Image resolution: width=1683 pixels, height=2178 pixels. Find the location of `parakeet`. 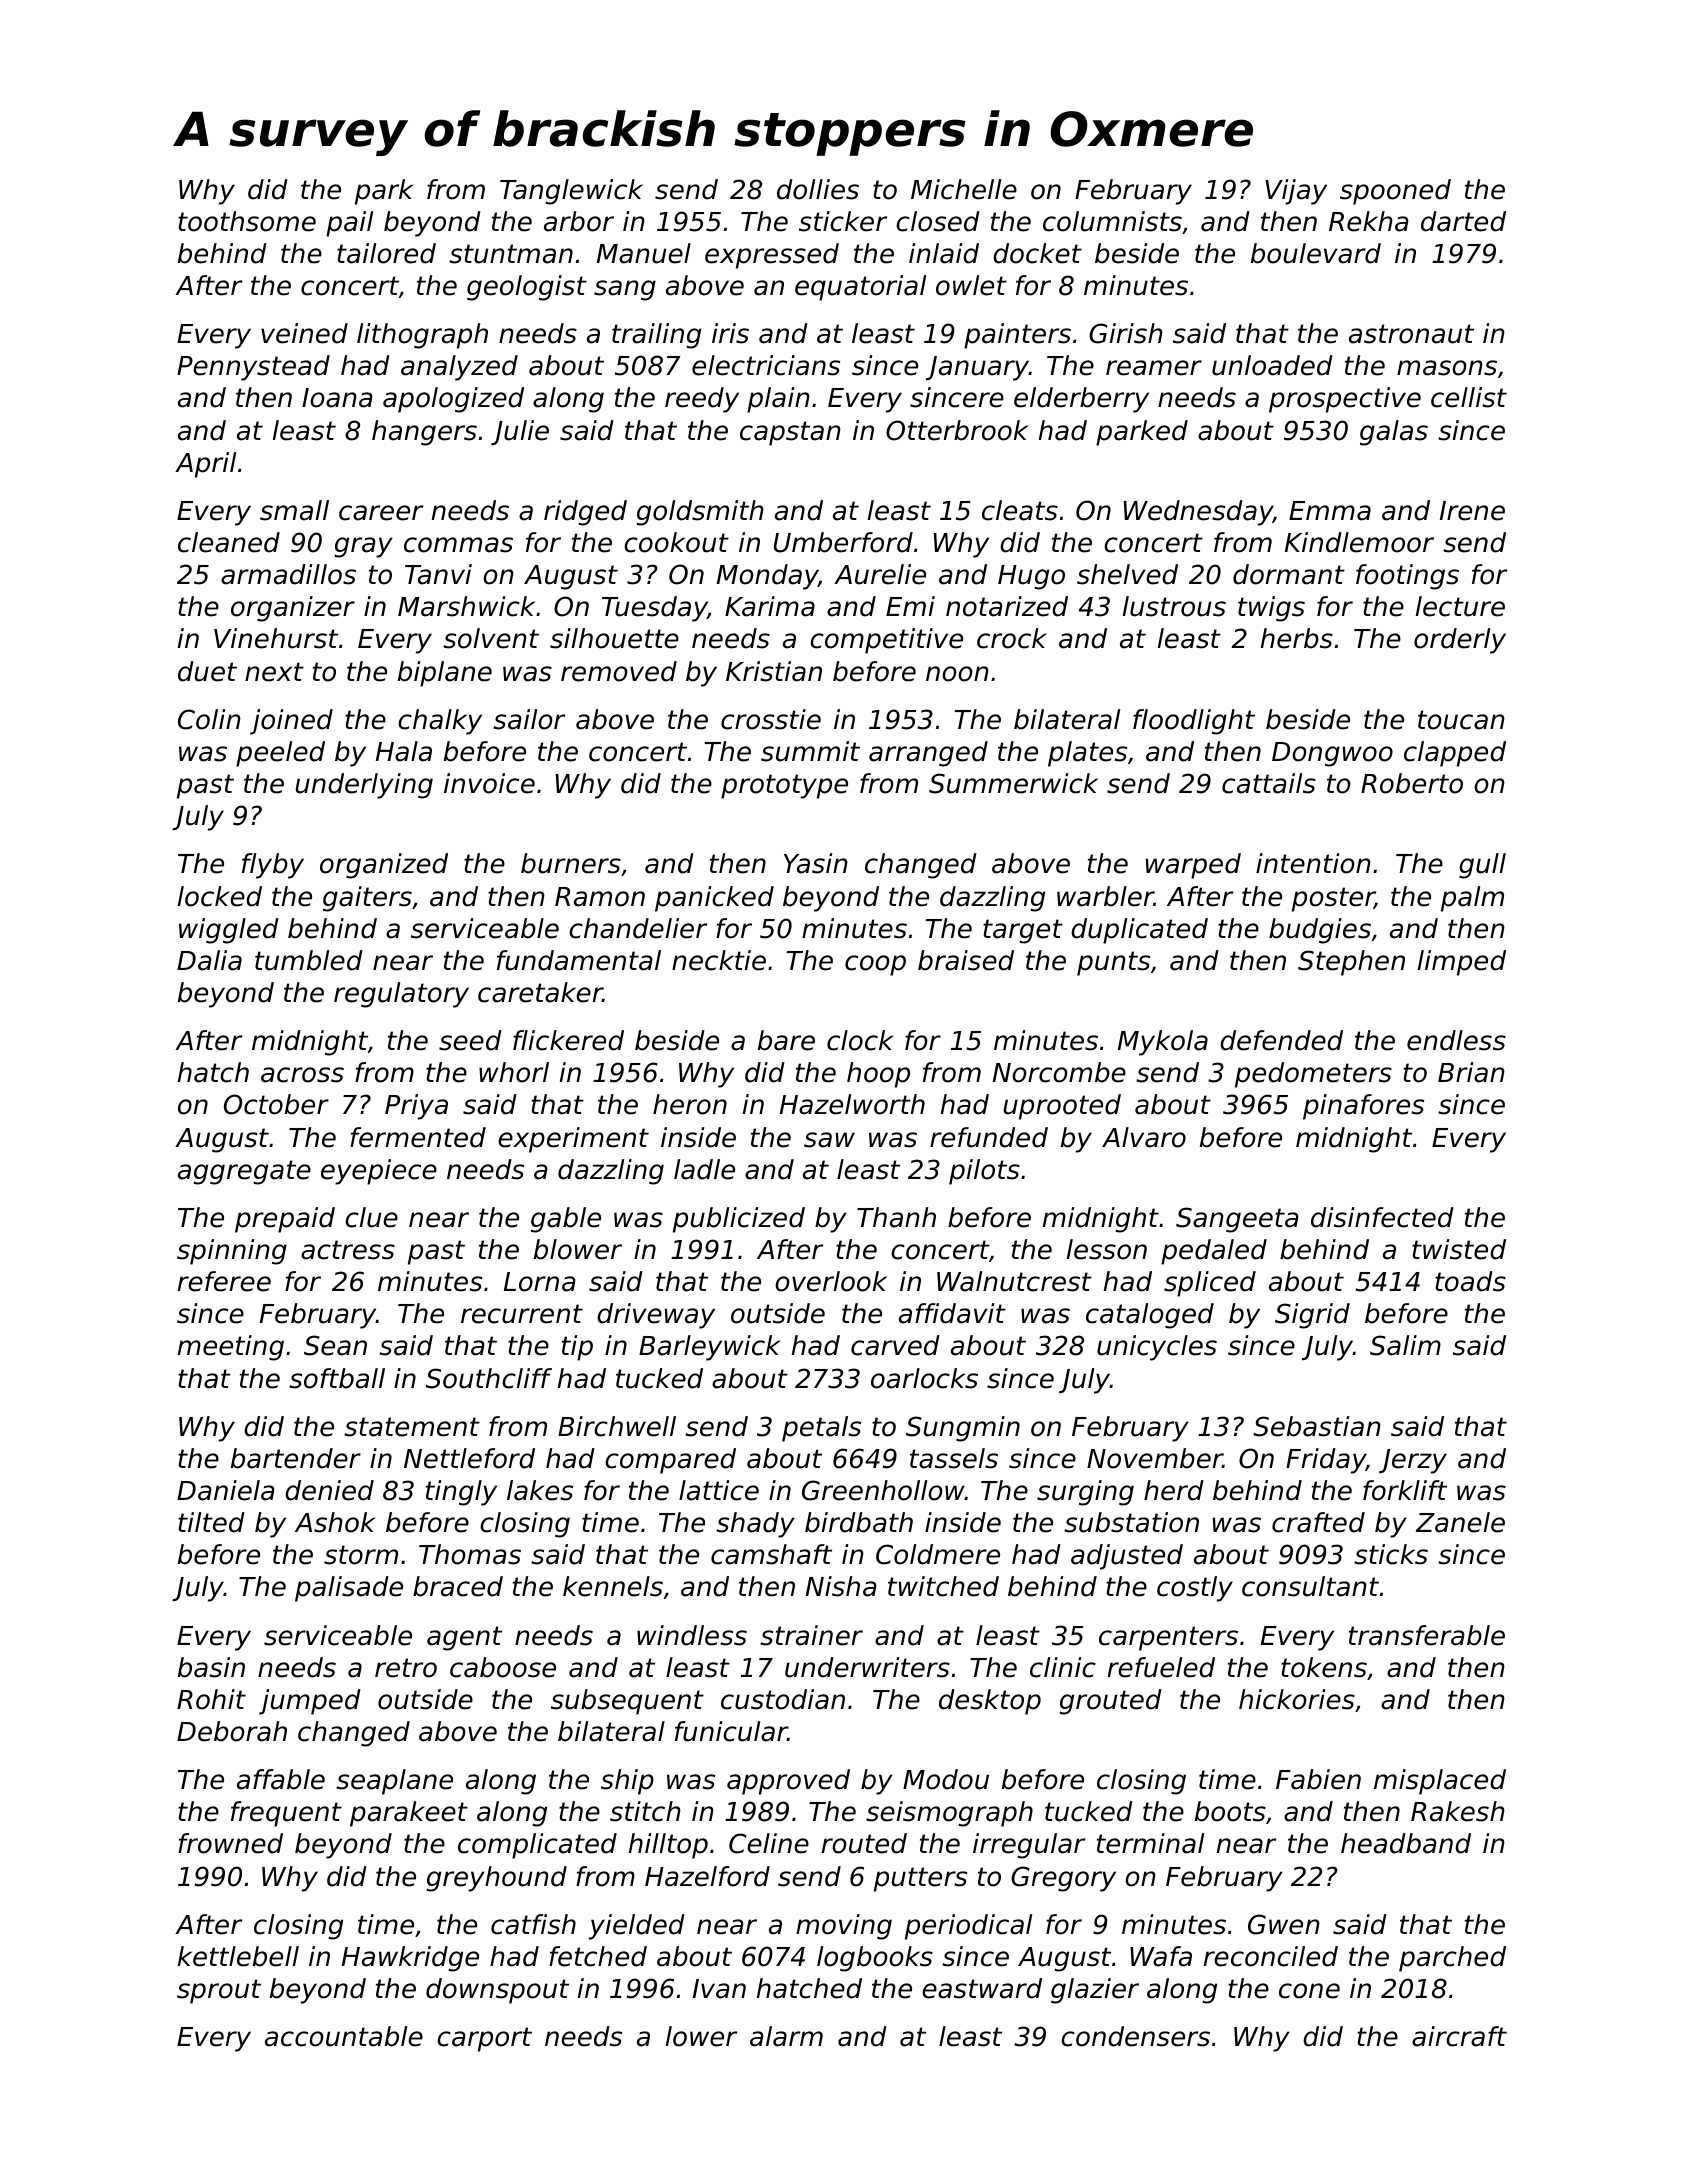

parakeet is located at coordinates (409, 1814).
